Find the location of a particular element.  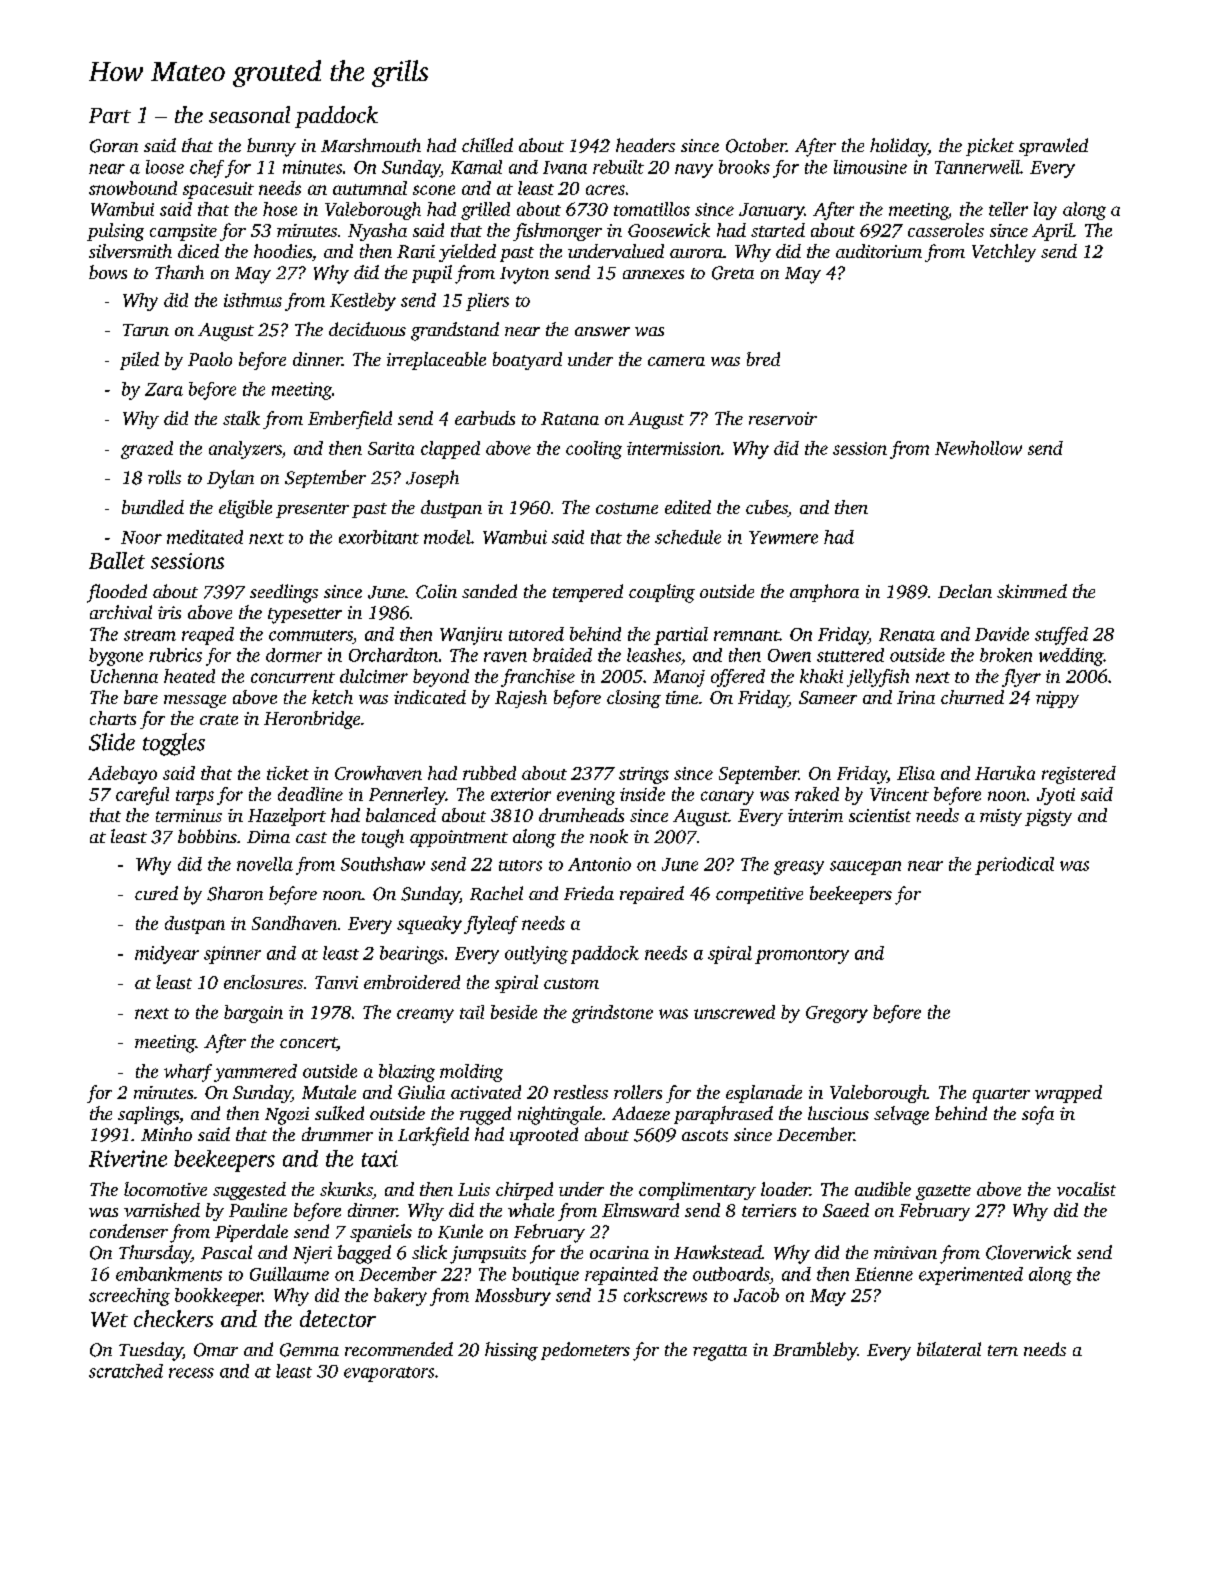

Goran is located at coordinates (114, 146).
